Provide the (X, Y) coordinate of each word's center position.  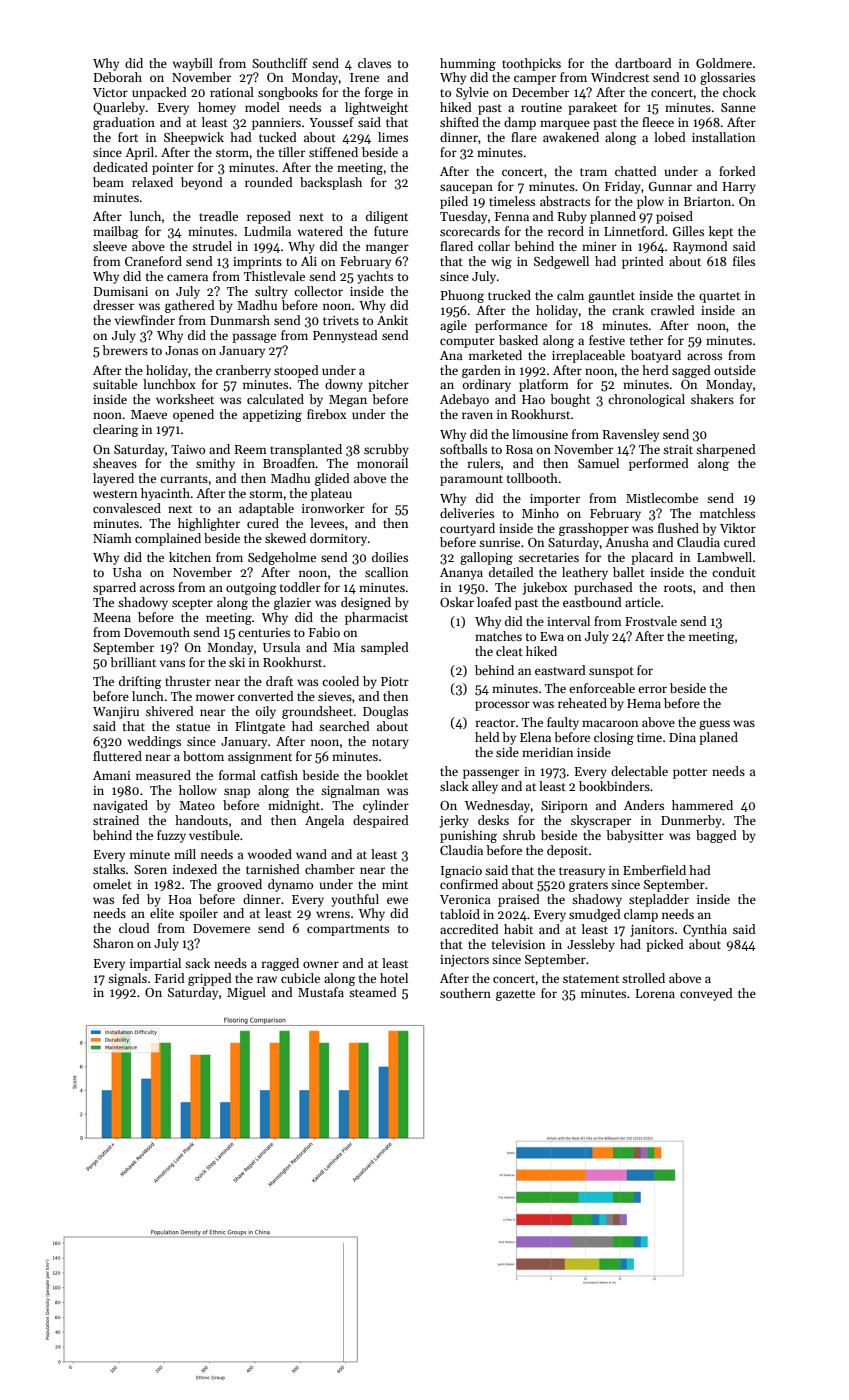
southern (465, 993)
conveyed (706, 994)
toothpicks (531, 64)
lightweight (376, 108)
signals (127, 979)
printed (643, 262)
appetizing (272, 416)
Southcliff (279, 63)
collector (318, 291)
